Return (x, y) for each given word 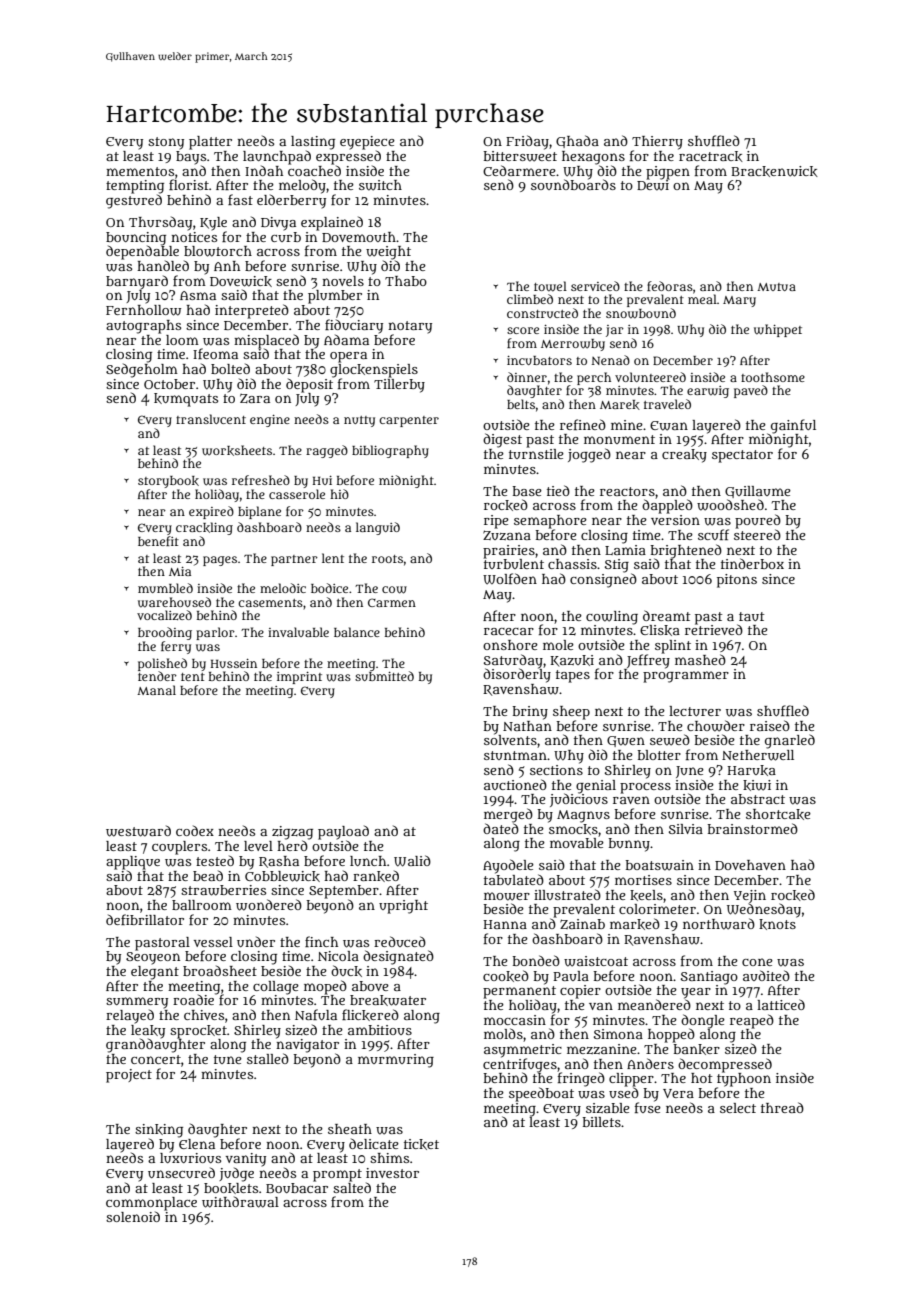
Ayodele (508, 866)
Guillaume (758, 492)
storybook (168, 482)
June (690, 772)
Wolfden (510, 578)
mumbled (165, 588)
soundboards (573, 184)
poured (758, 521)
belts (521, 404)
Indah (264, 170)
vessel (213, 942)
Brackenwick (774, 171)
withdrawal (240, 1202)
